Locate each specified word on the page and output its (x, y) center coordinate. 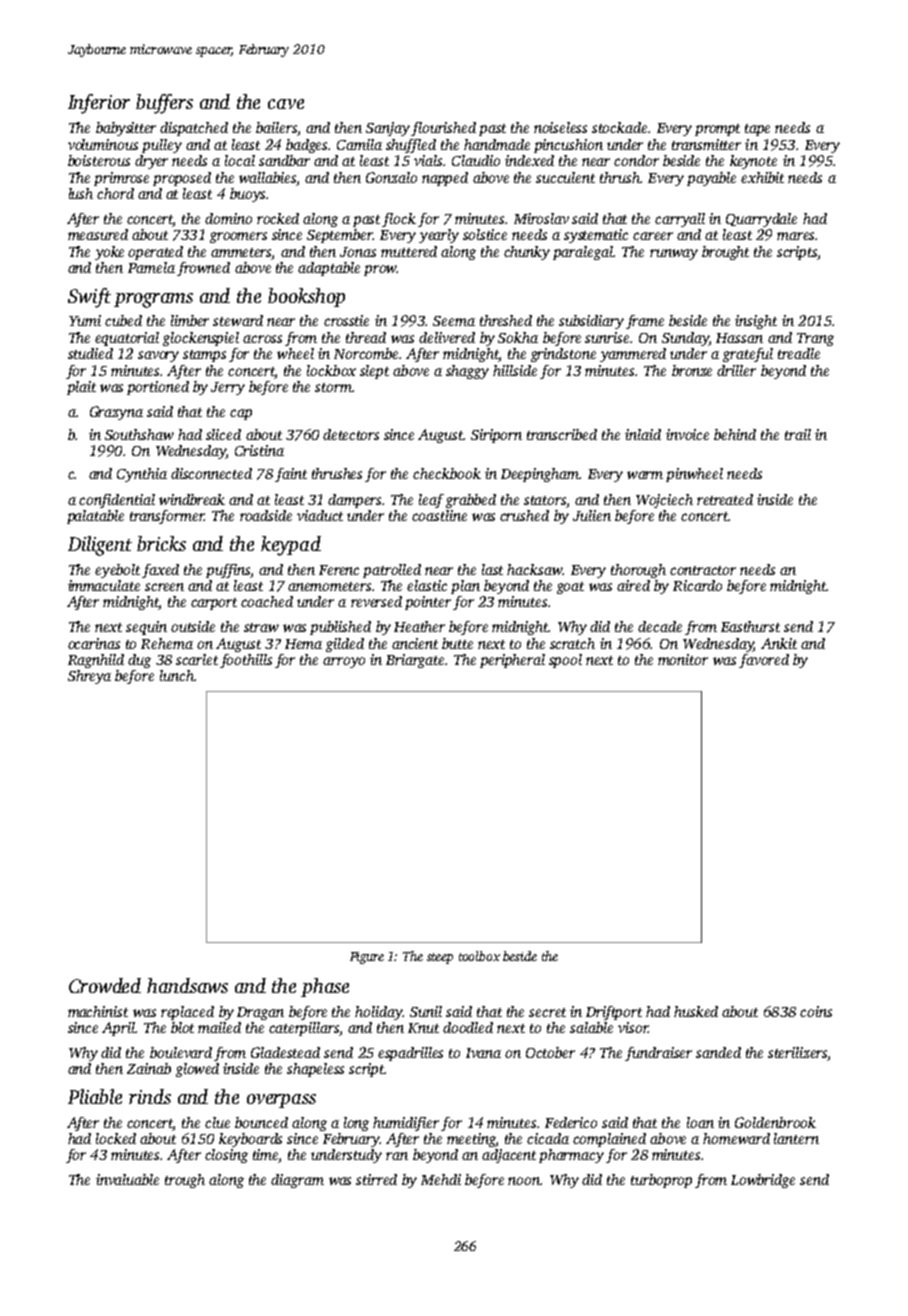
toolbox (479, 956)
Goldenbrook (775, 1122)
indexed (529, 160)
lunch (177, 675)
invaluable (127, 1179)
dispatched (194, 129)
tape (757, 130)
